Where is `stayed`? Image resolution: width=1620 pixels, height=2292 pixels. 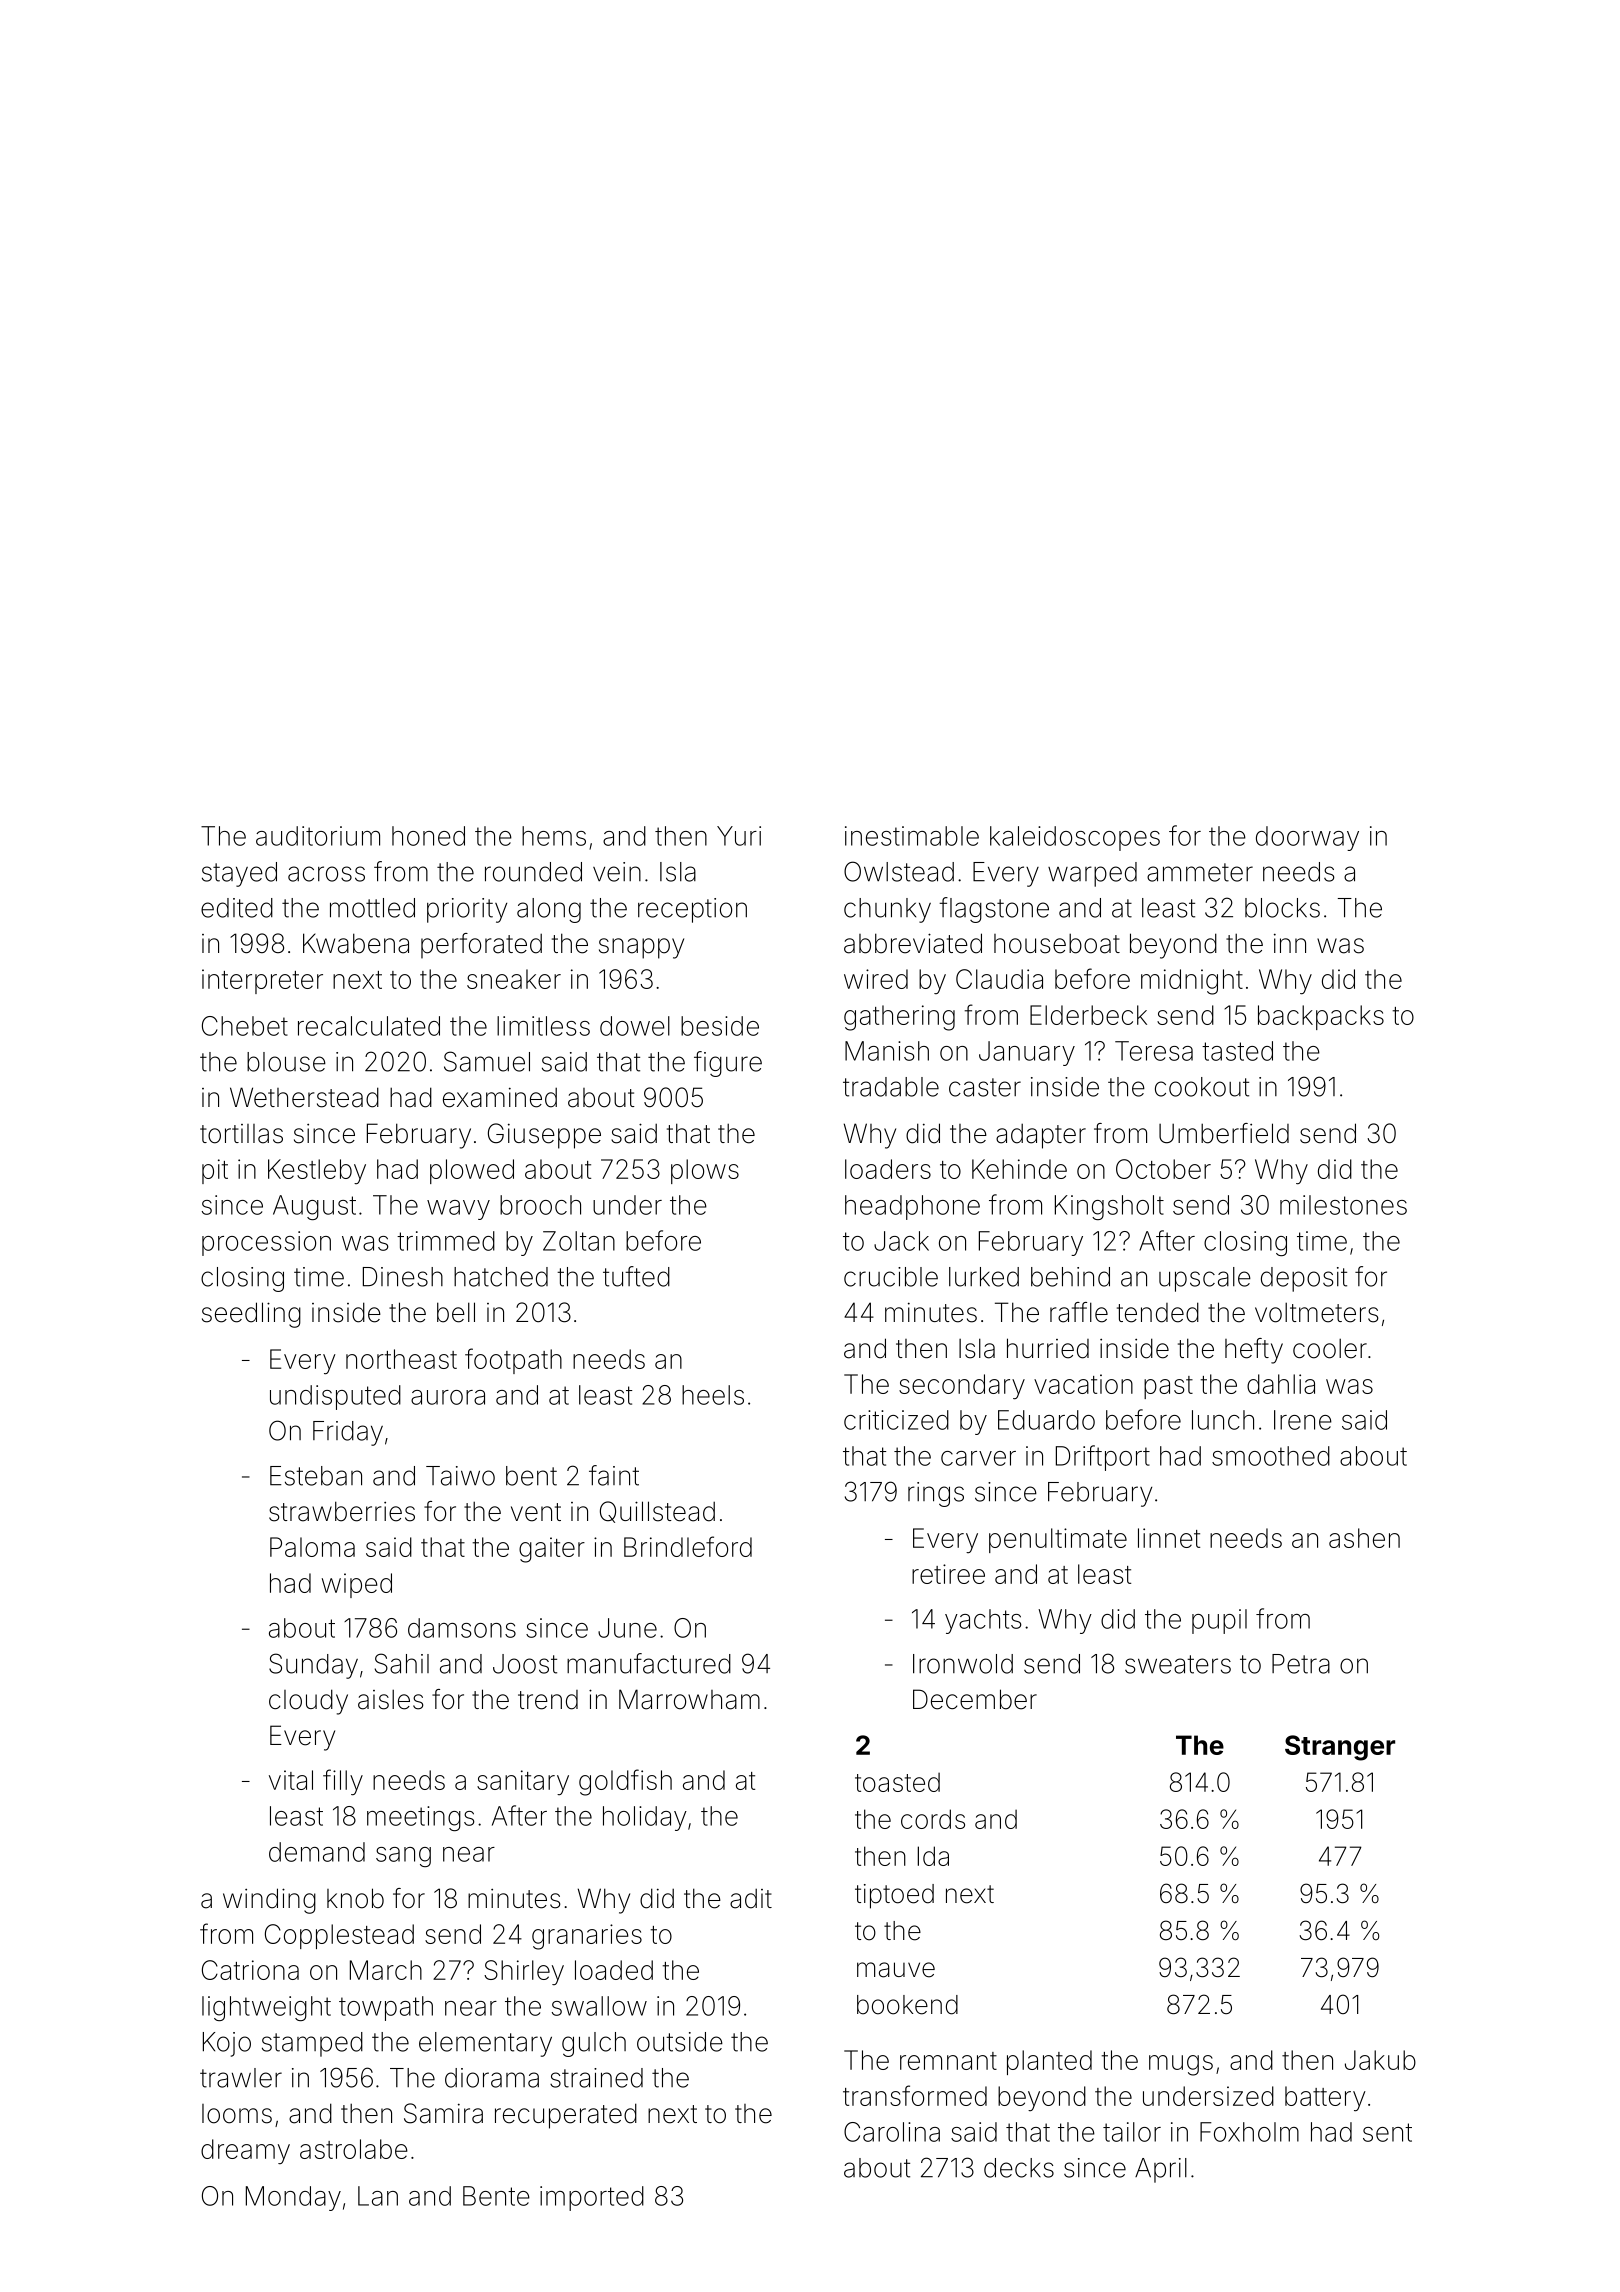 stayed is located at coordinates (239, 874).
